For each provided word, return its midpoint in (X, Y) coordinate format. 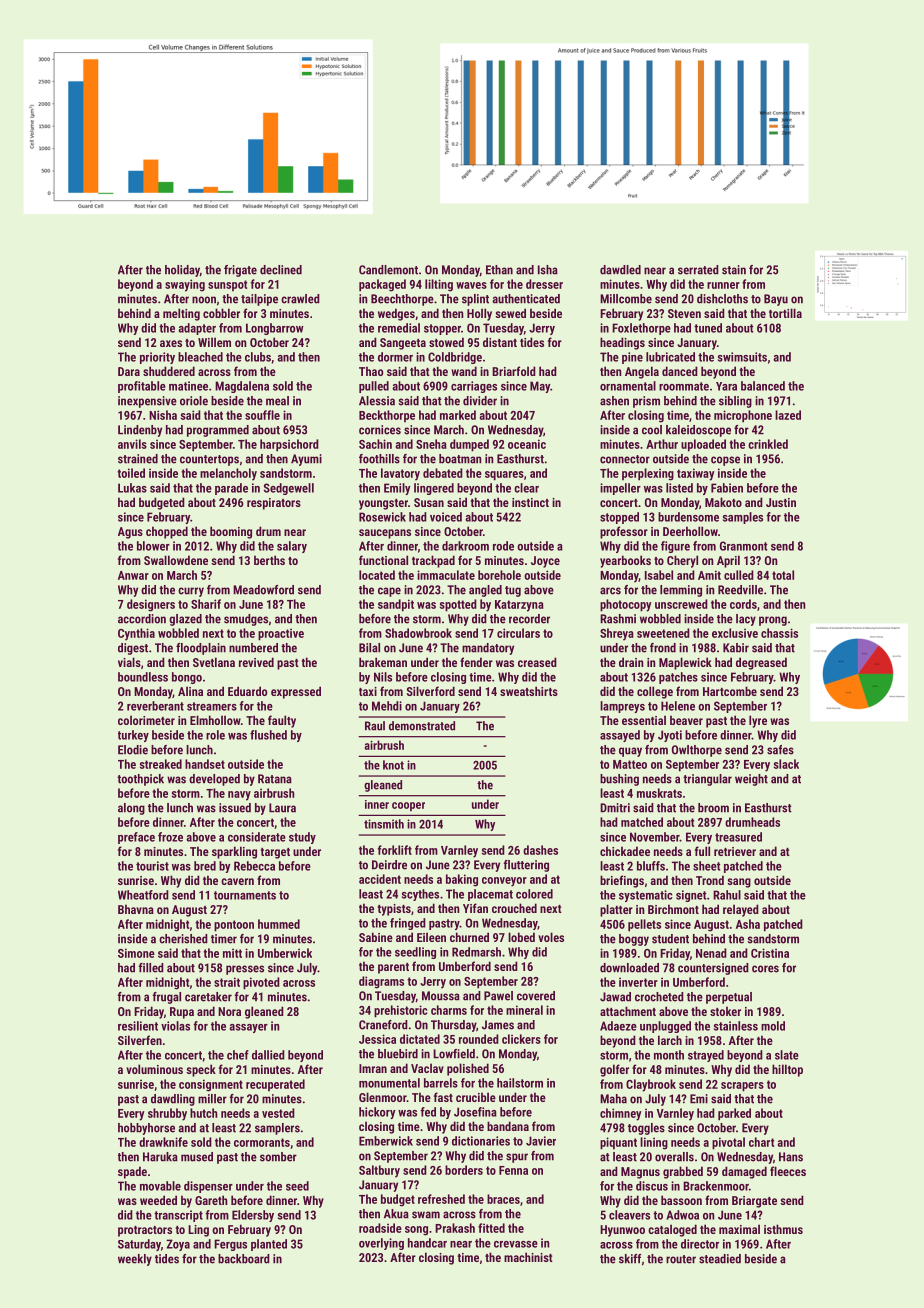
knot (393, 765)
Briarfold (514, 371)
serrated (698, 270)
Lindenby (140, 431)
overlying (381, 1244)
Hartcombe (730, 691)
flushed (268, 735)
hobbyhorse (146, 1129)
